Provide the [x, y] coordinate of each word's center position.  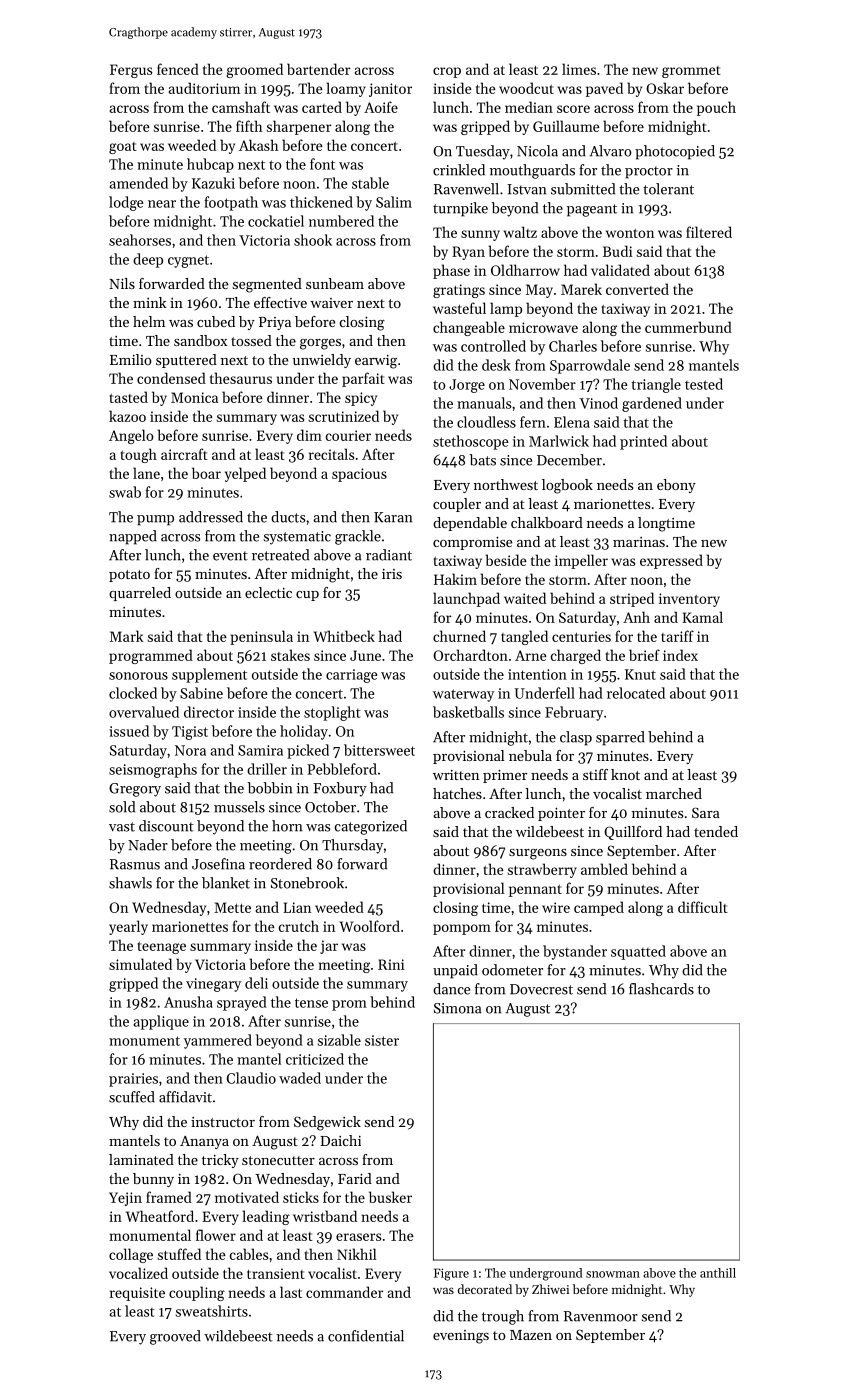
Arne [531, 655]
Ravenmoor [601, 1316]
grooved [175, 1337]
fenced [178, 69]
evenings [461, 1337]
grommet [691, 72]
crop [447, 72]
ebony [676, 486]
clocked [133, 693]
